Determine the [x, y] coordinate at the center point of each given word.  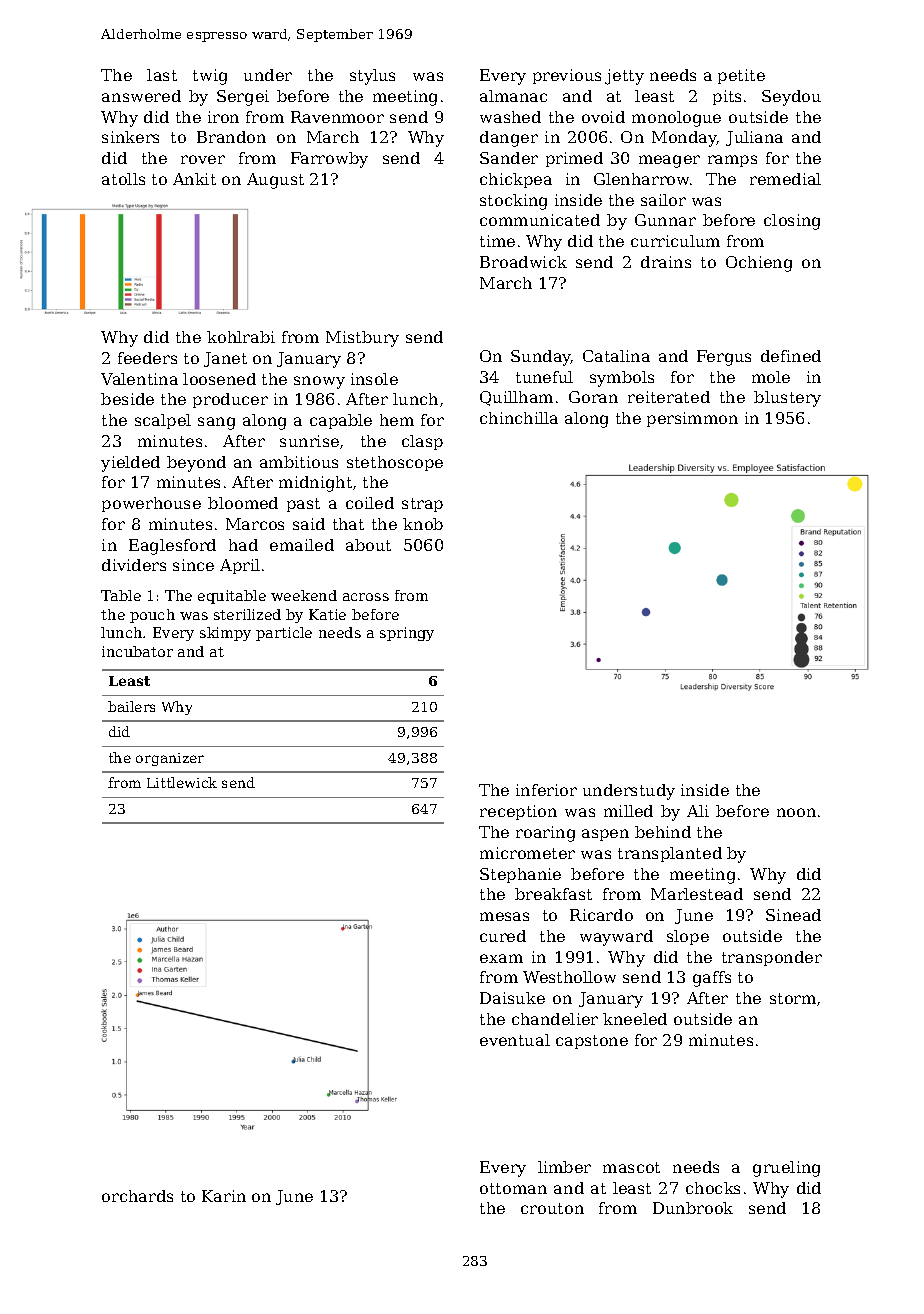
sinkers [130, 137]
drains [666, 262]
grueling [786, 1169]
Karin [224, 1196]
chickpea [516, 180]
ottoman [513, 1188]
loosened [219, 379]
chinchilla [519, 418]
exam [501, 958]
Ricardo [601, 915]
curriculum [675, 241]
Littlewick [182, 782]
